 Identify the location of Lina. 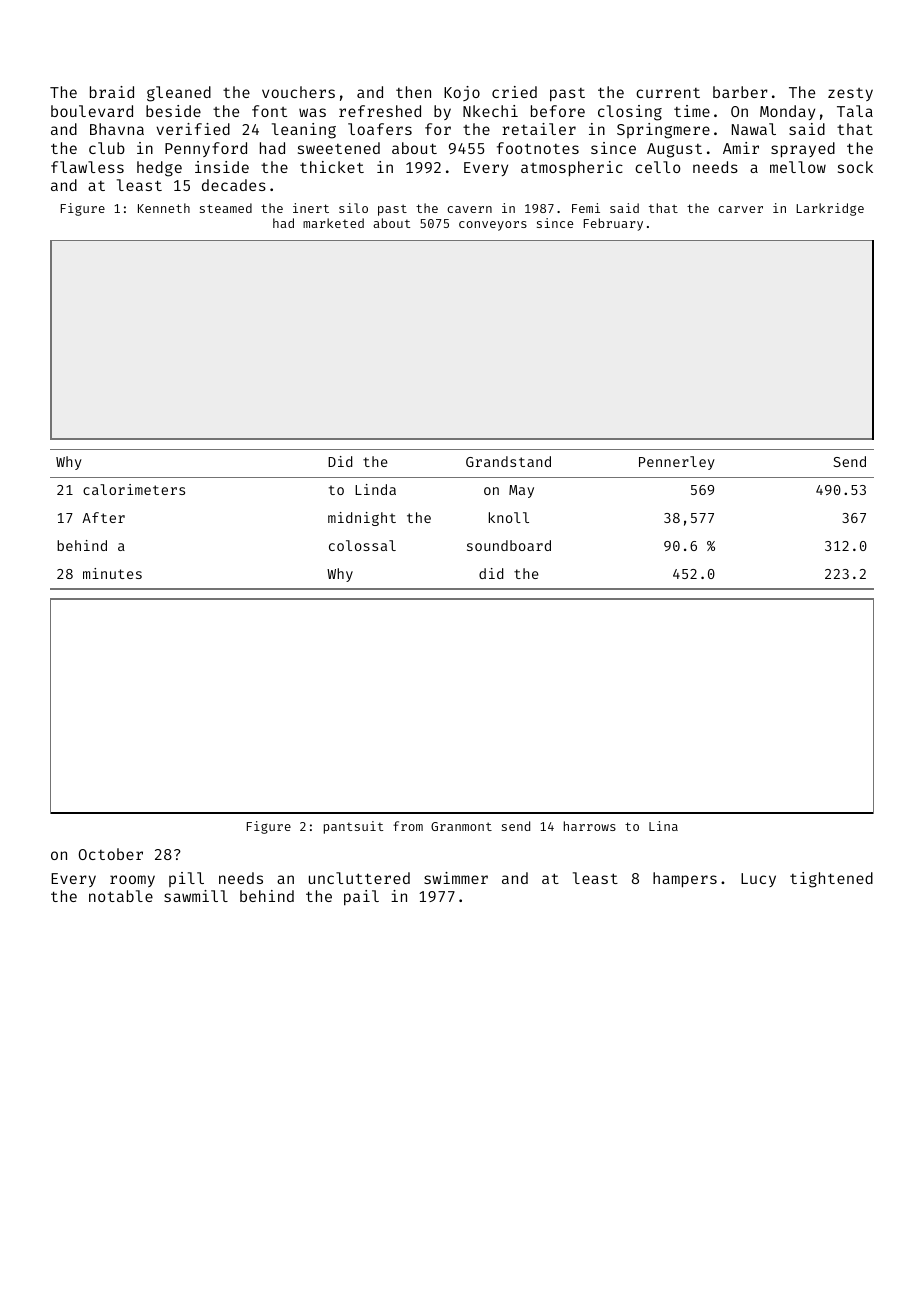
(663, 826).
